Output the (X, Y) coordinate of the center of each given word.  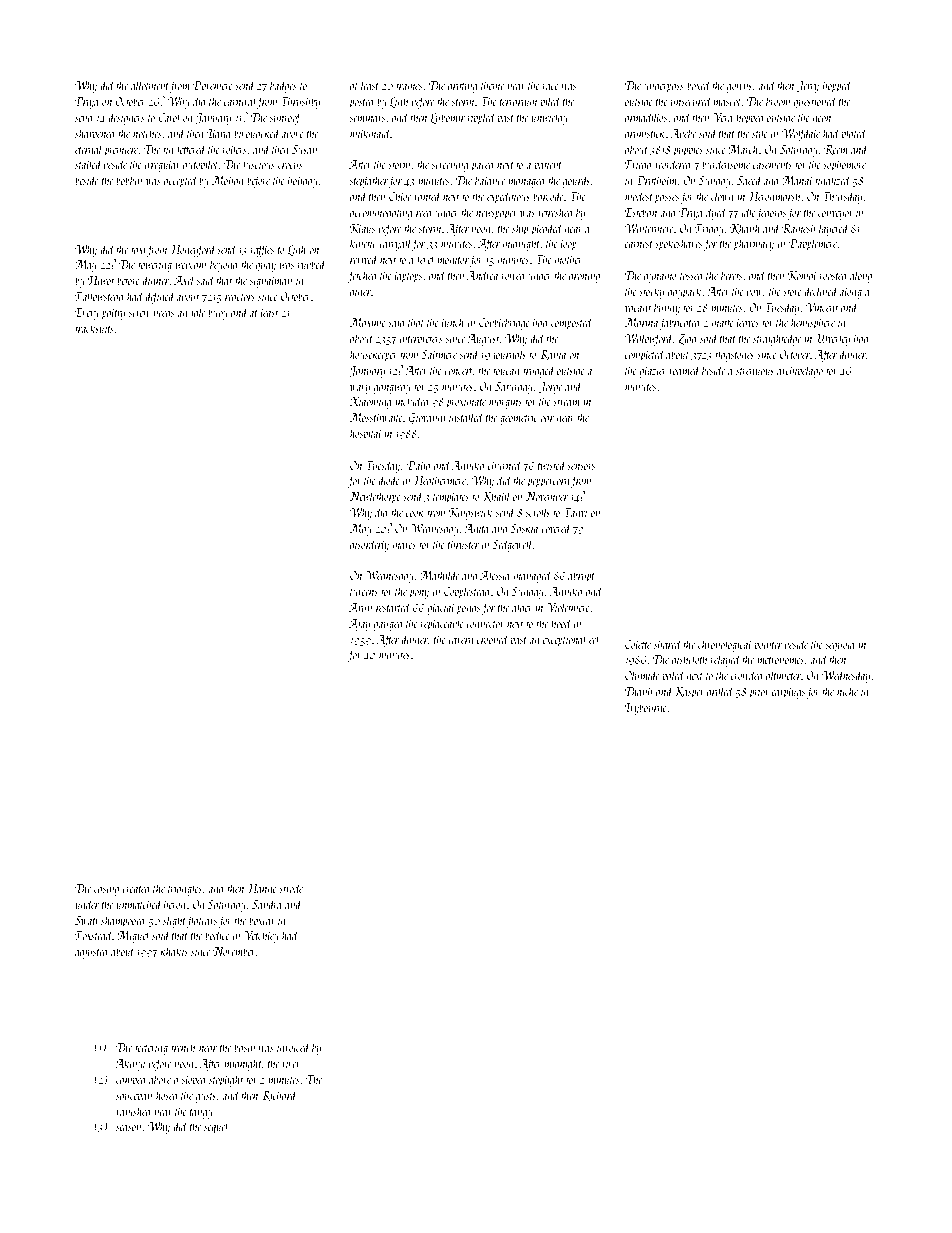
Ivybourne (646, 708)
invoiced (293, 1047)
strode (291, 888)
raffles (262, 250)
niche (847, 691)
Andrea (482, 275)
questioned (815, 102)
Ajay (359, 625)
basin (244, 1047)
